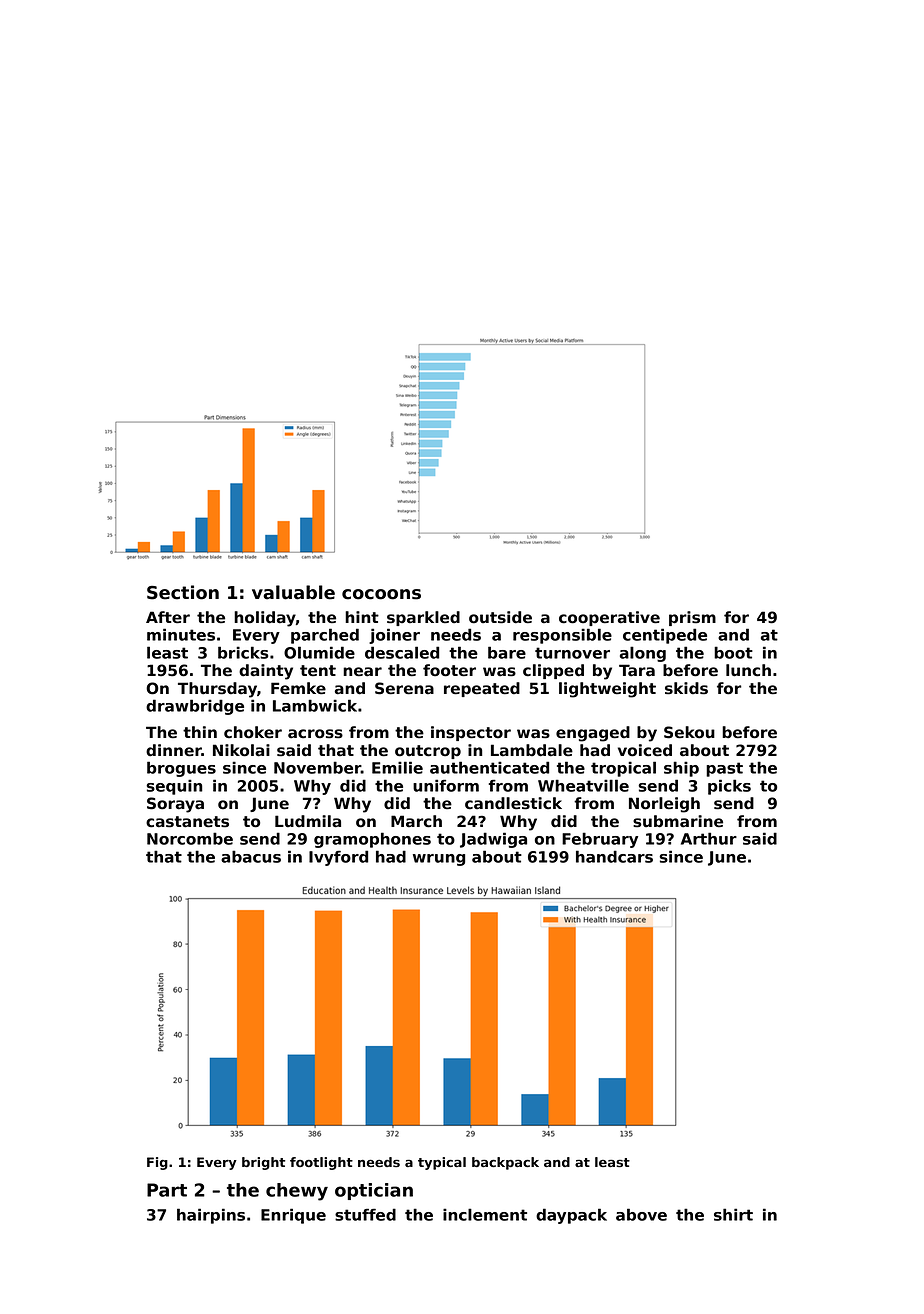  Describe the element at coordinates (678, 821) in the screenshot. I see `submarine` at that location.
